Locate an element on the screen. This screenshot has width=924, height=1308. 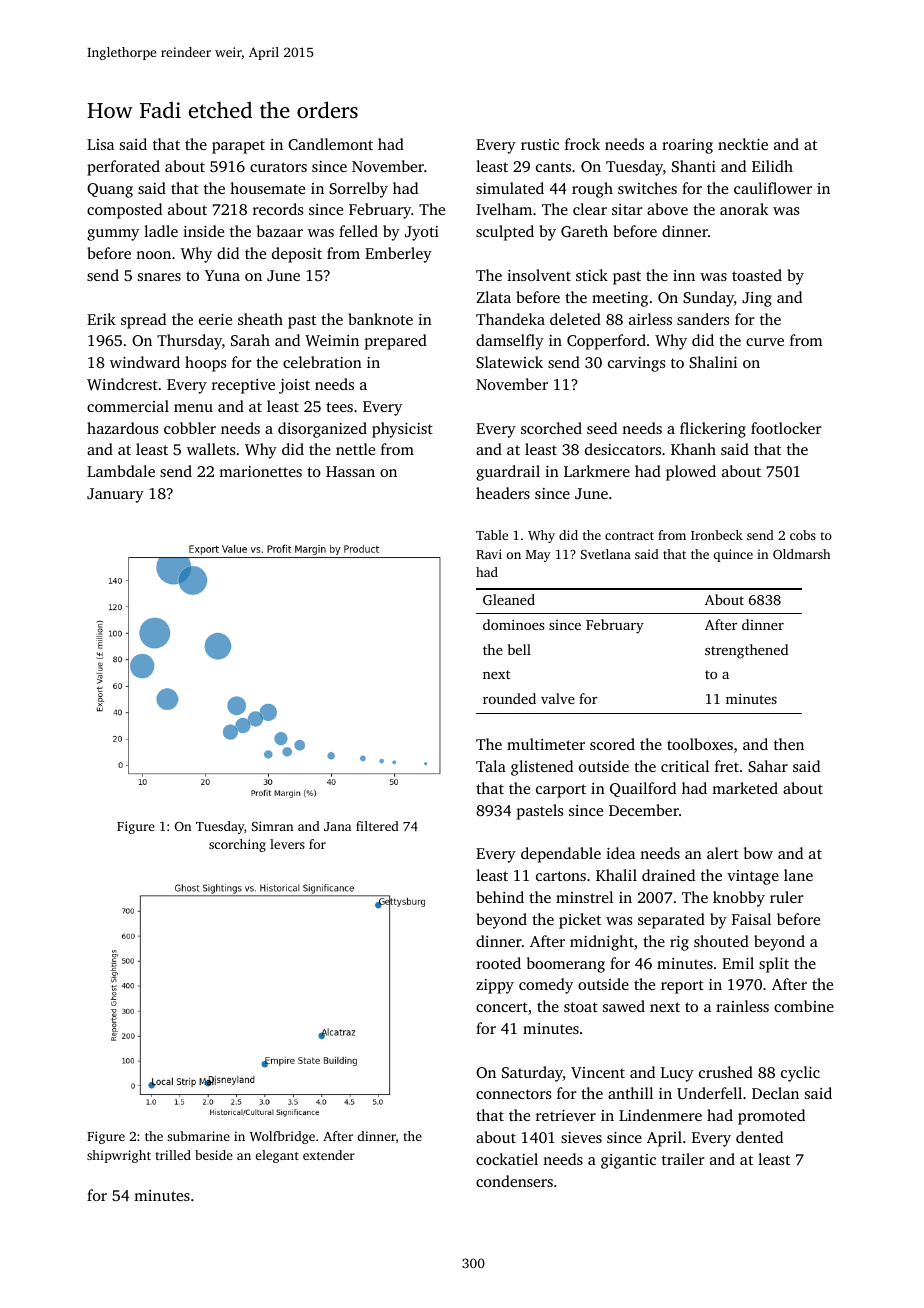
Tala is located at coordinates (491, 766).
